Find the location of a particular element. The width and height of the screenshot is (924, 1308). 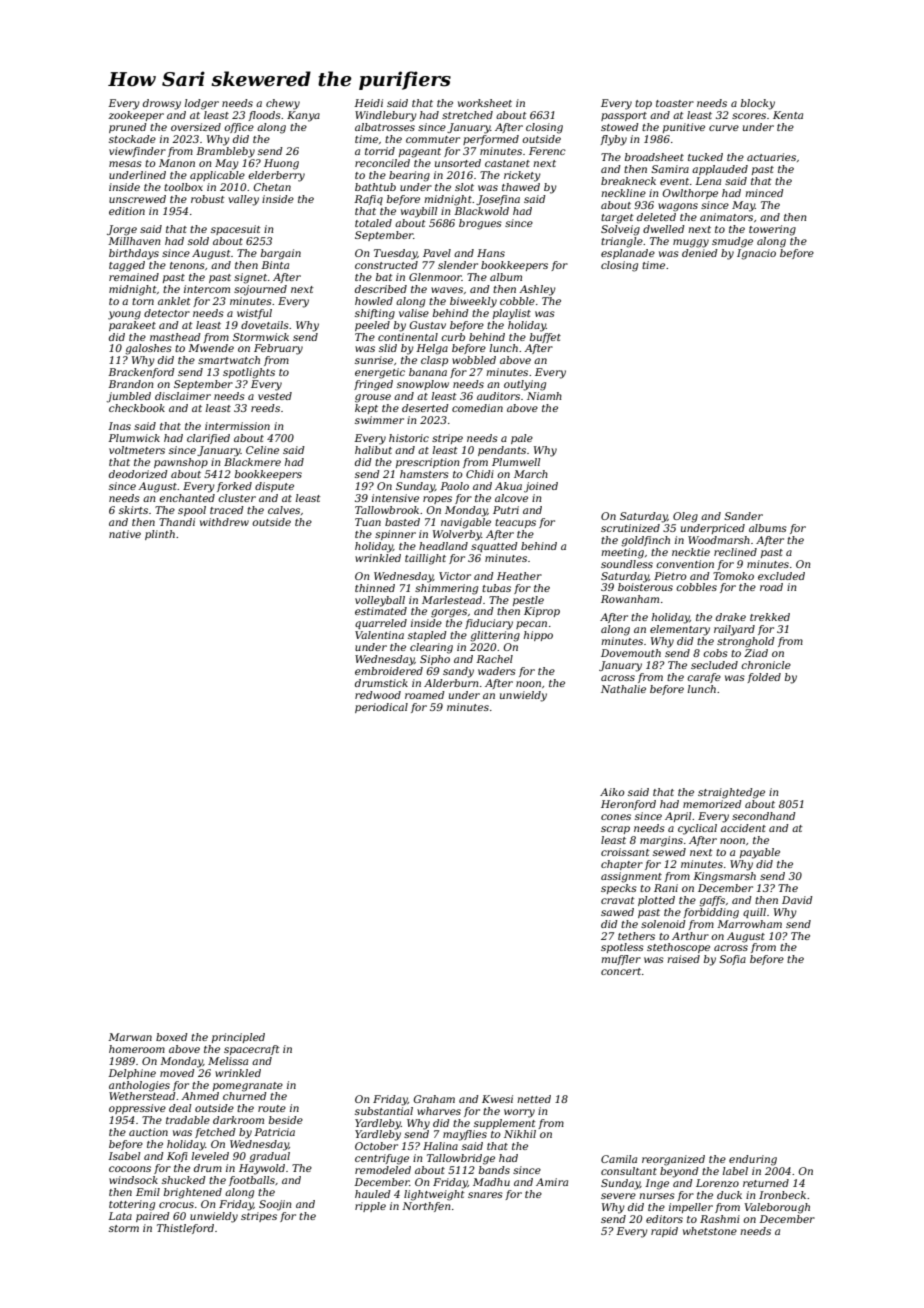

boxed is located at coordinates (172, 1037).
